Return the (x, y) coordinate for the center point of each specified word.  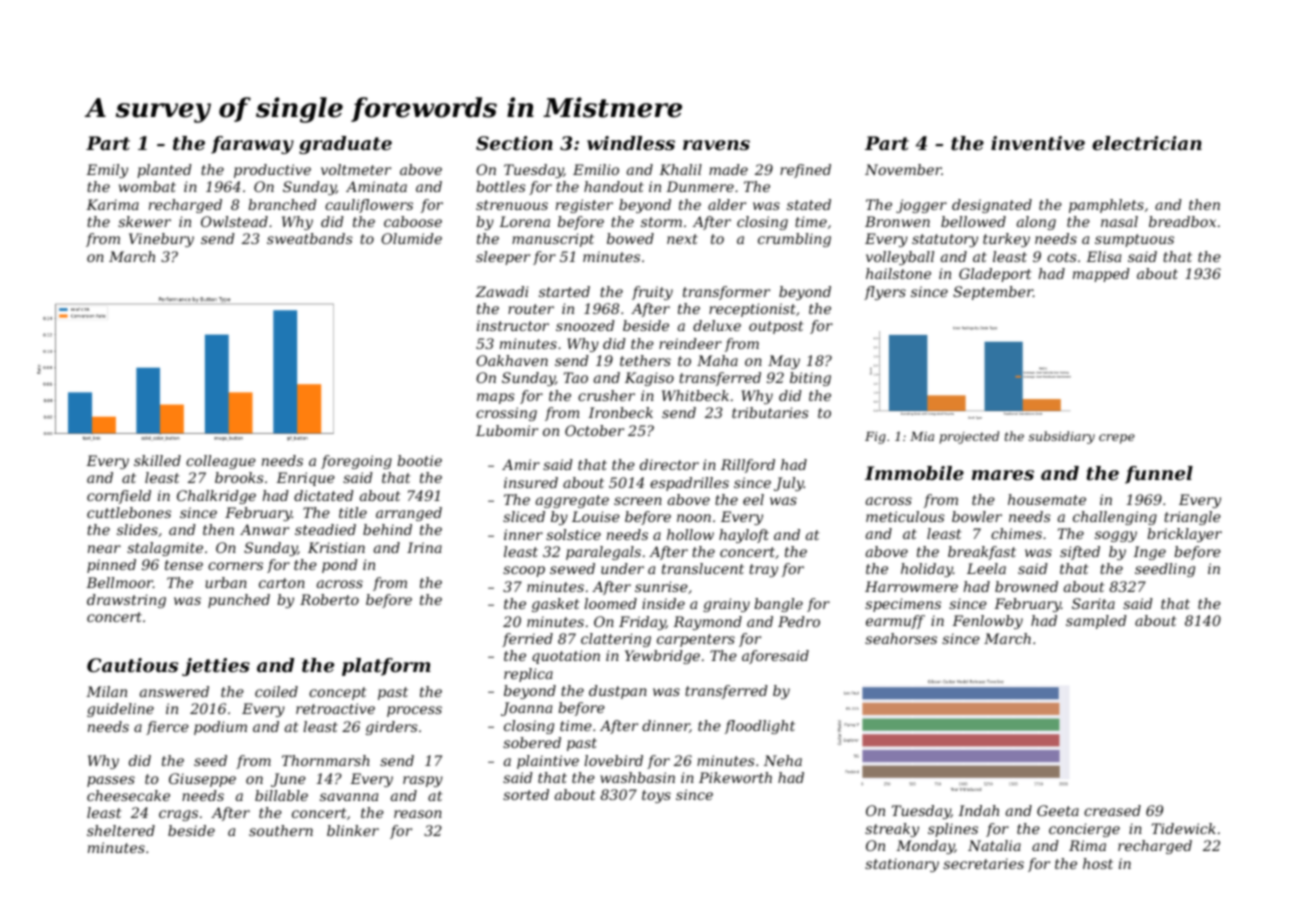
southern (281, 830)
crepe (1117, 439)
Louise (596, 516)
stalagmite (165, 549)
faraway (252, 145)
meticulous (905, 516)
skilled (157, 460)
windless (631, 143)
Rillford (748, 466)
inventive (1038, 143)
